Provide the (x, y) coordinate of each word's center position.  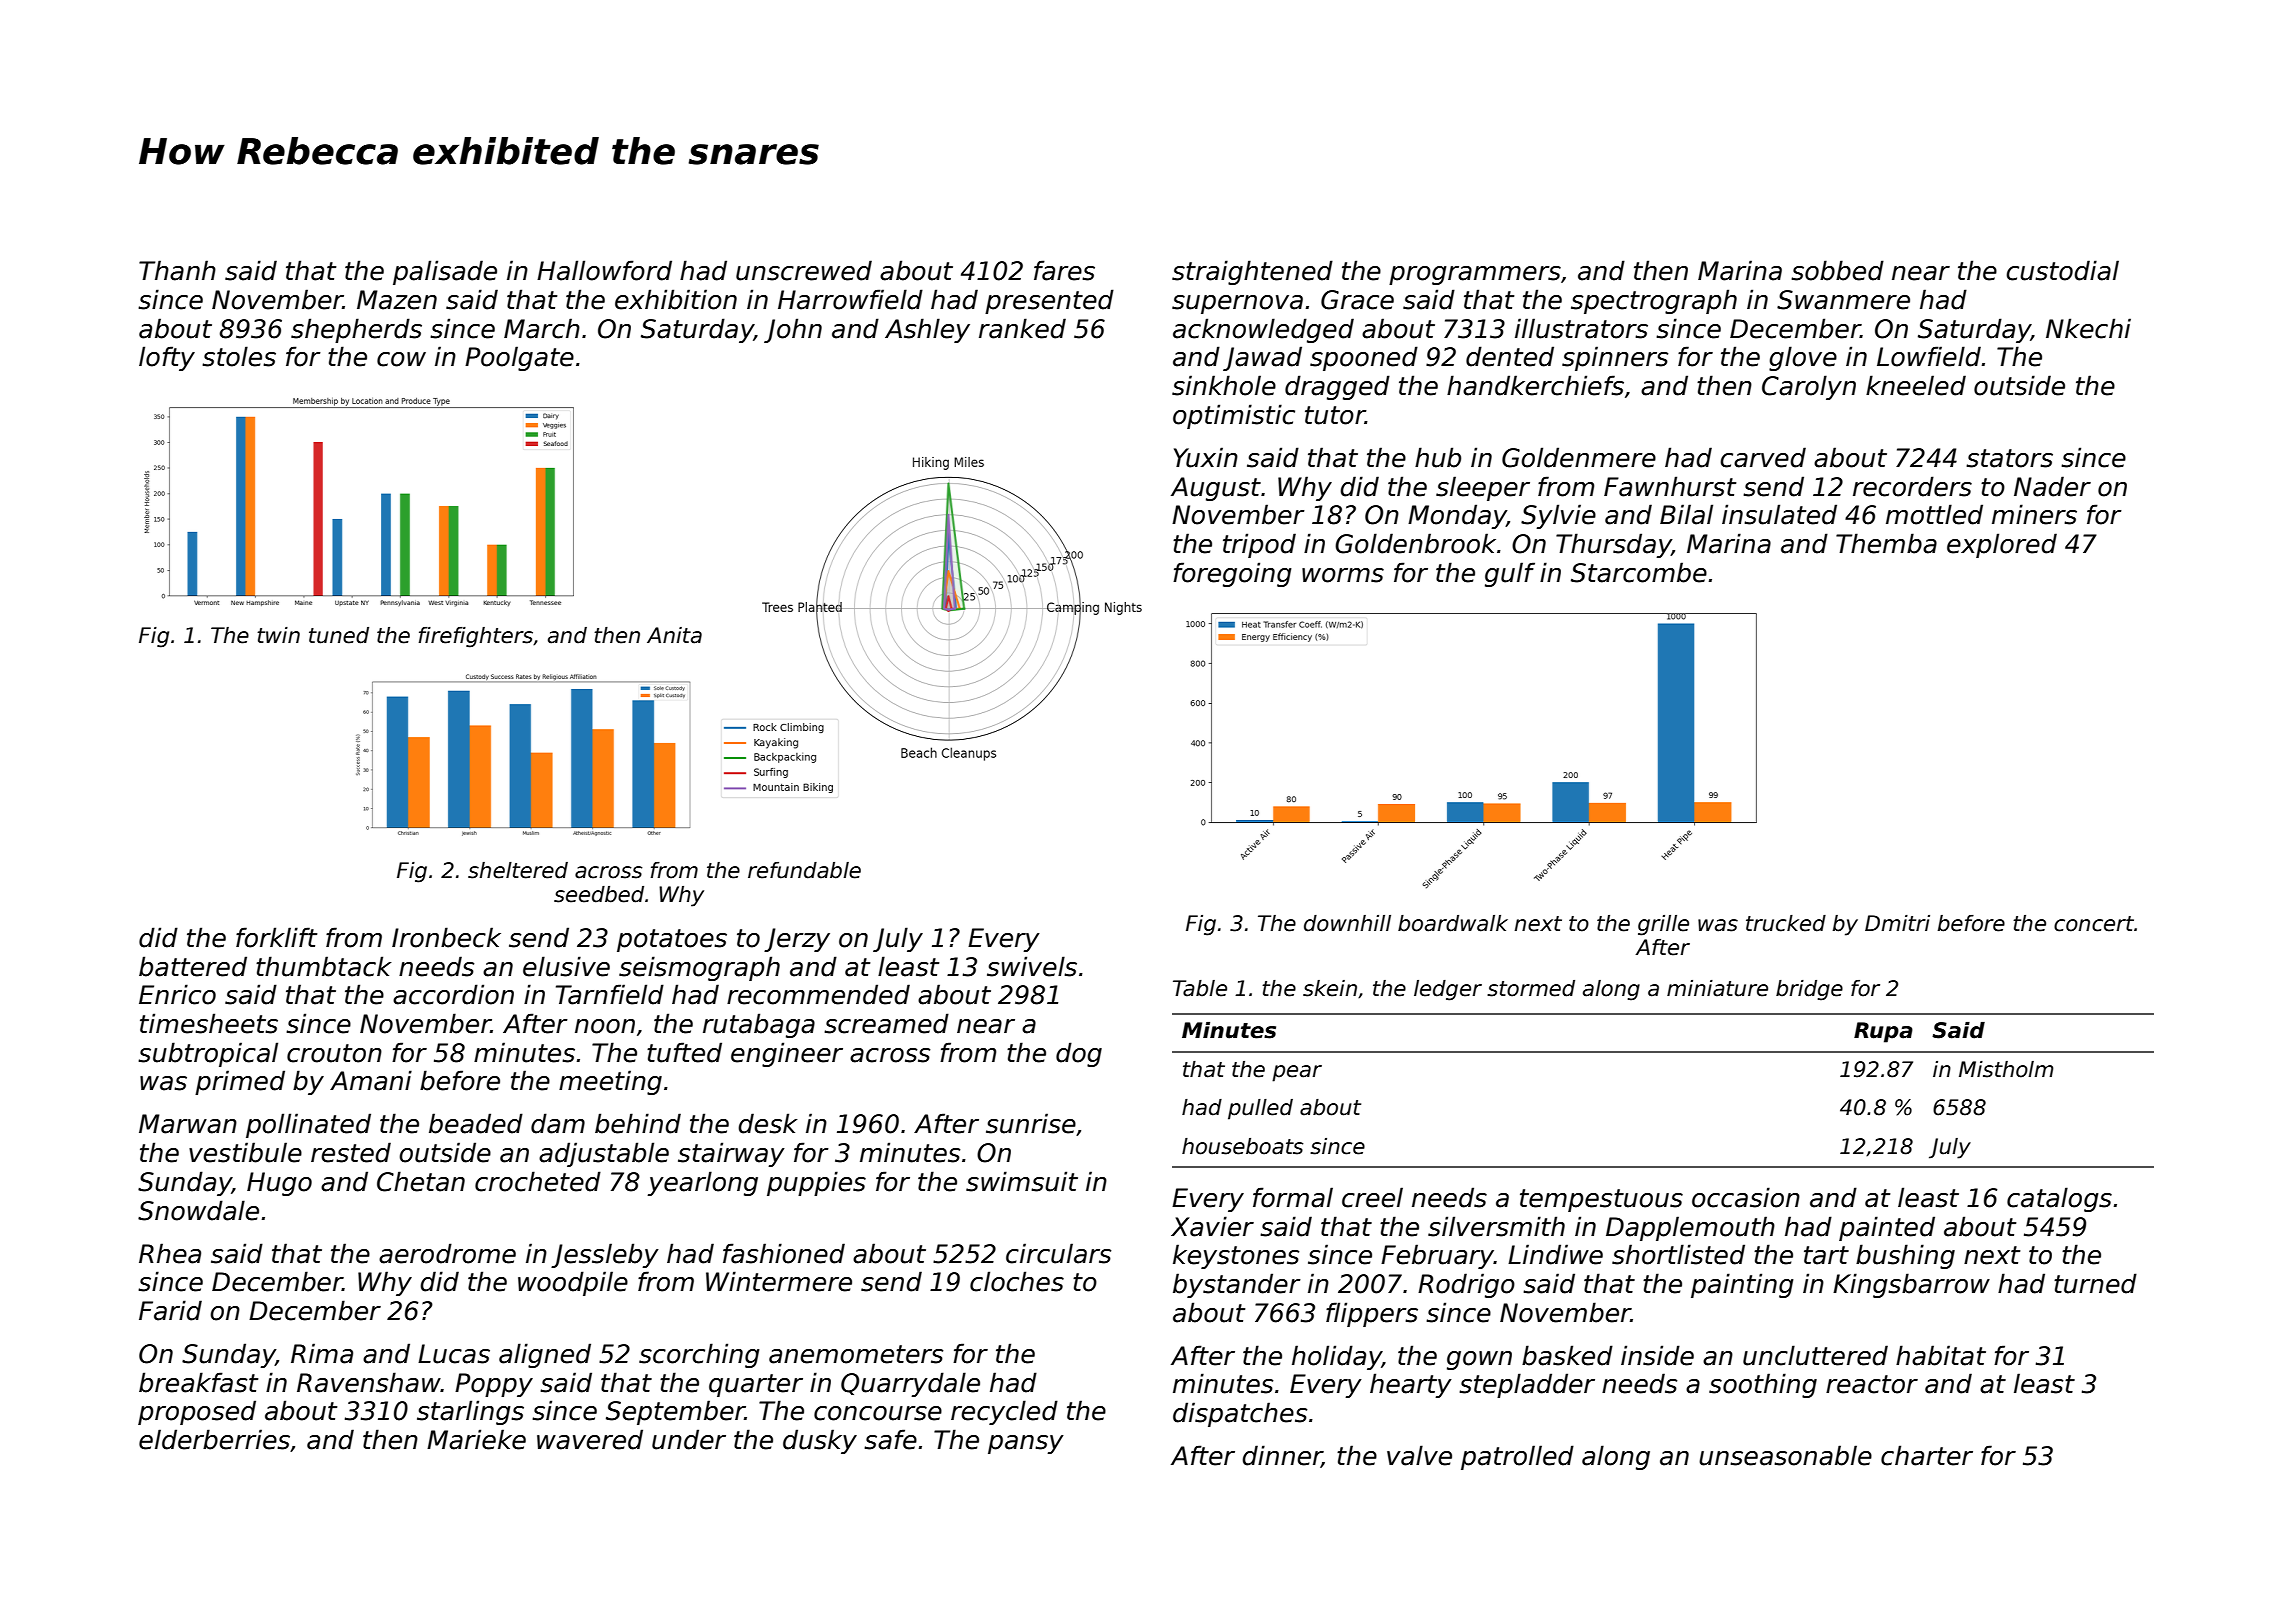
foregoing (1232, 574)
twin (278, 635)
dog (1079, 1054)
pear (1297, 1073)
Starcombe (1639, 572)
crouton (334, 1053)
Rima (322, 1353)
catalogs (2059, 1199)
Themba (1886, 543)
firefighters (476, 637)
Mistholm (2006, 1069)
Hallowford (604, 270)
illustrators (1581, 328)
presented (1049, 301)
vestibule (245, 1152)
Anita (674, 635)
